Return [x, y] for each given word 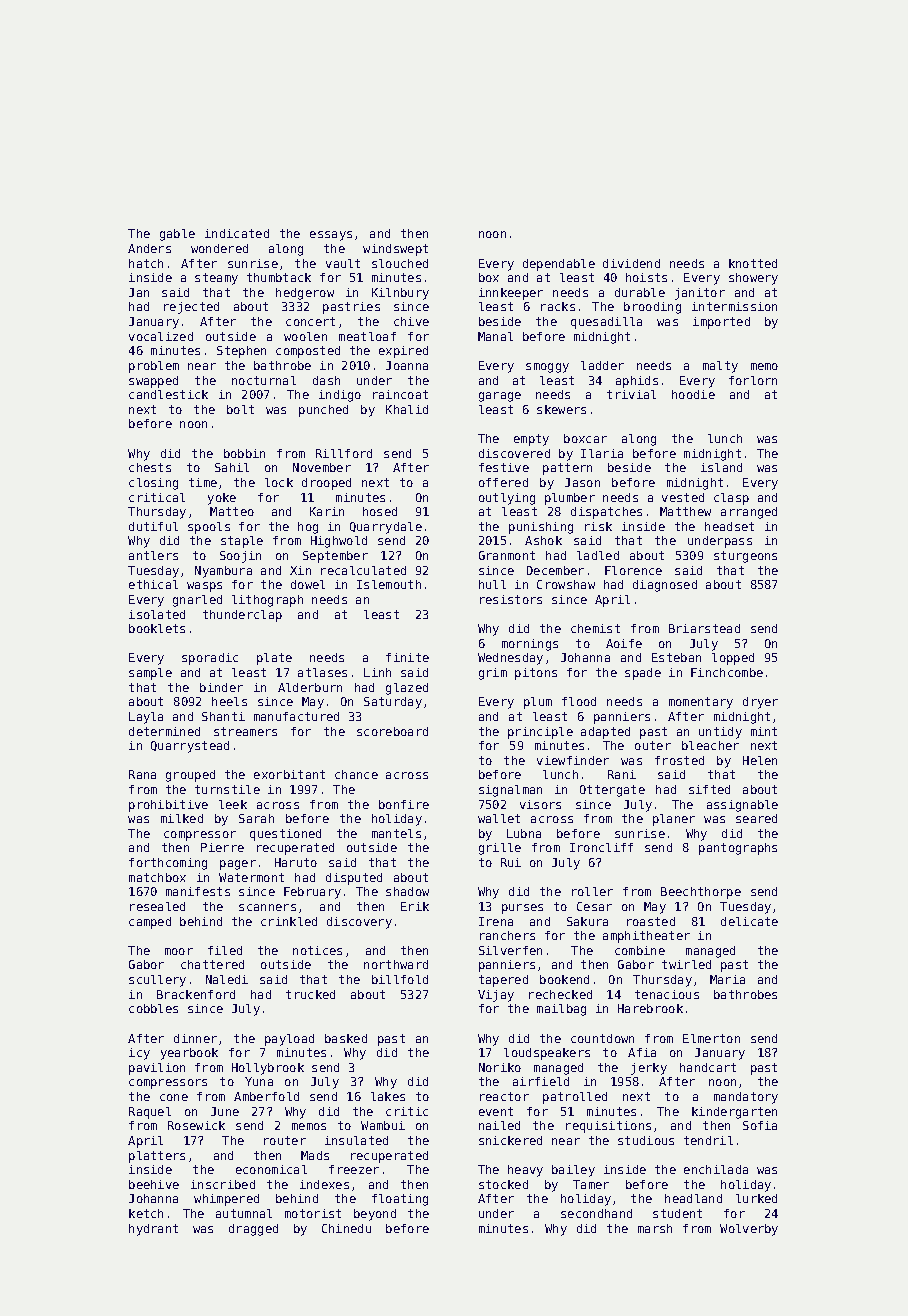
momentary [701, 703]
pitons [536, 674]
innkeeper [511, 294]
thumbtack [279, 277]
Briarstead [704, 628]
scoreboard [392, 731]
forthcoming [168, 864]
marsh [655, 1228]
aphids [637, 382]
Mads [315, 1155]
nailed [499, 1125]
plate [274, 659]
